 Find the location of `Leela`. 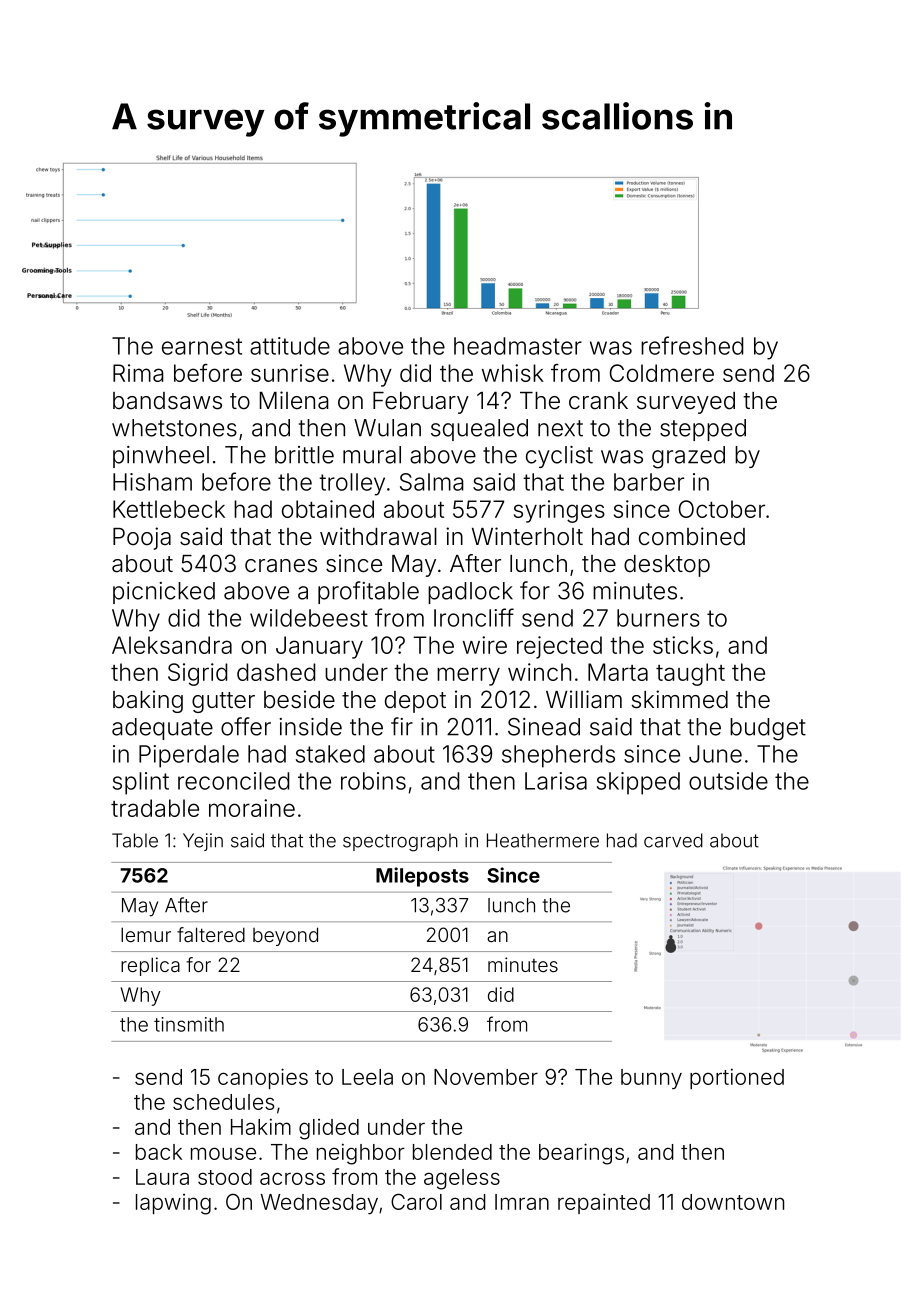

Leela is located at coordinates (367, 1077).
